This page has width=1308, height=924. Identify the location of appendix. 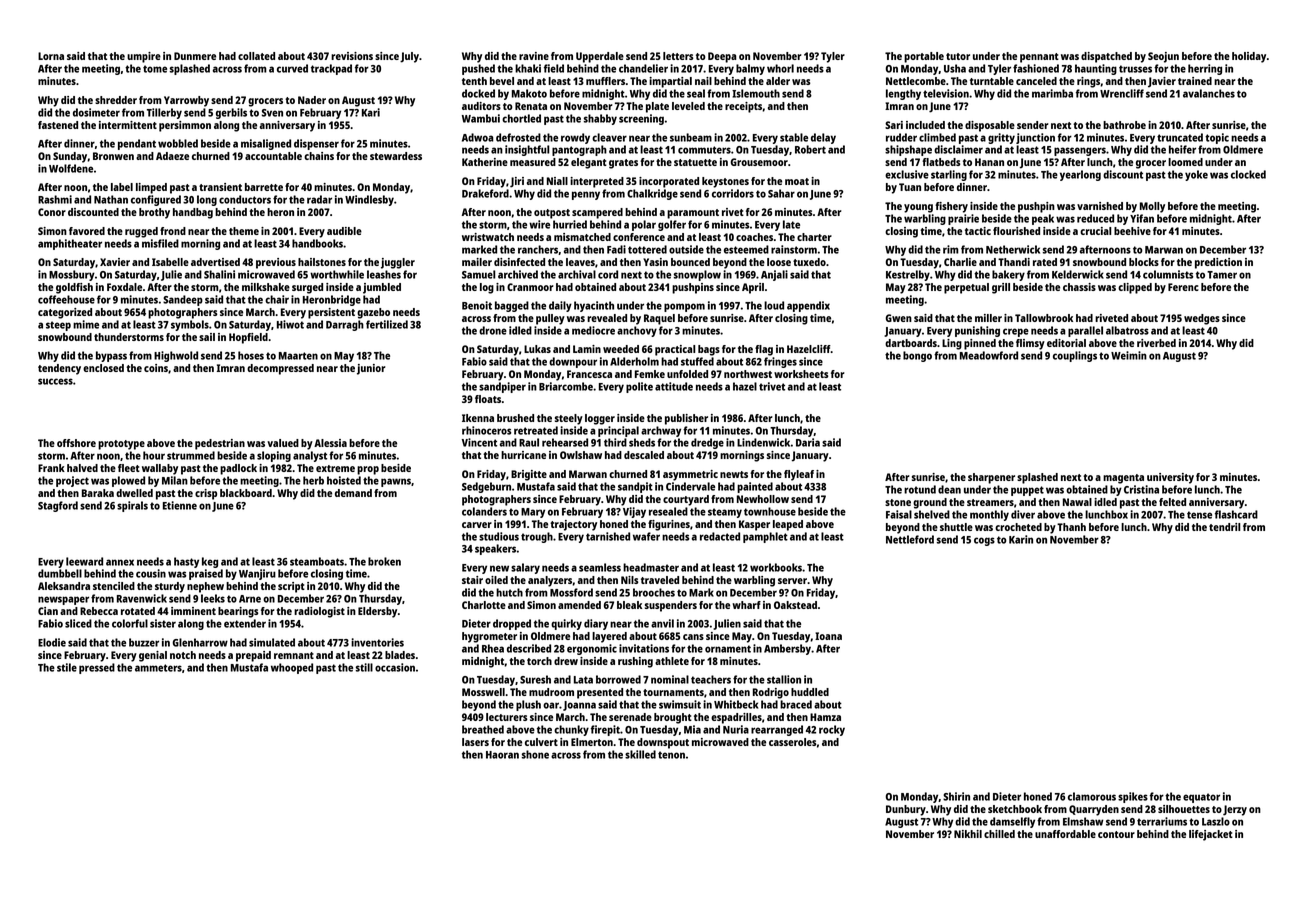
(808, 306).
